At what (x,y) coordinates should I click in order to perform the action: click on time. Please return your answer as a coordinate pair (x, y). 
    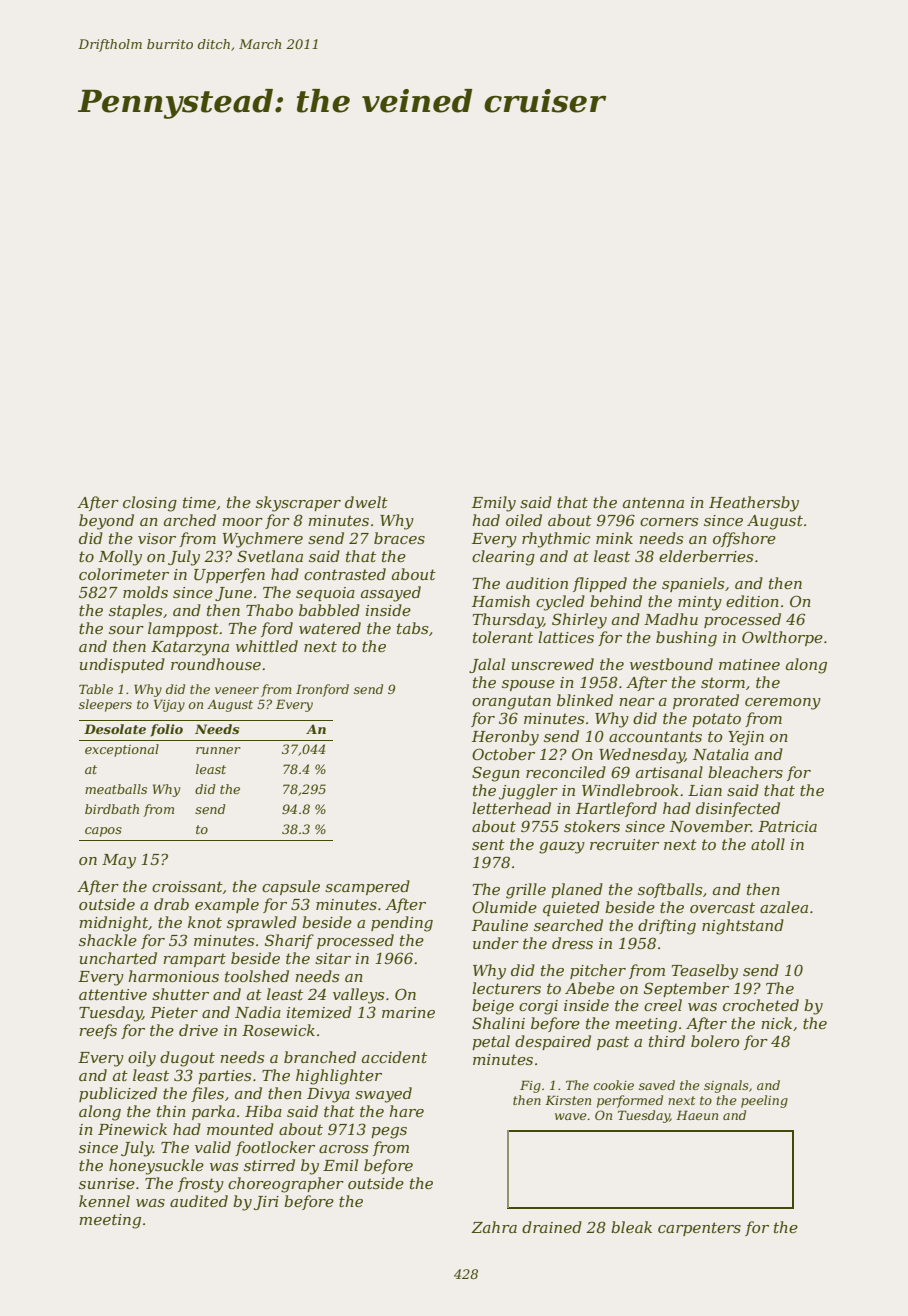
    Looking at the image, I should click on (199, 502).
